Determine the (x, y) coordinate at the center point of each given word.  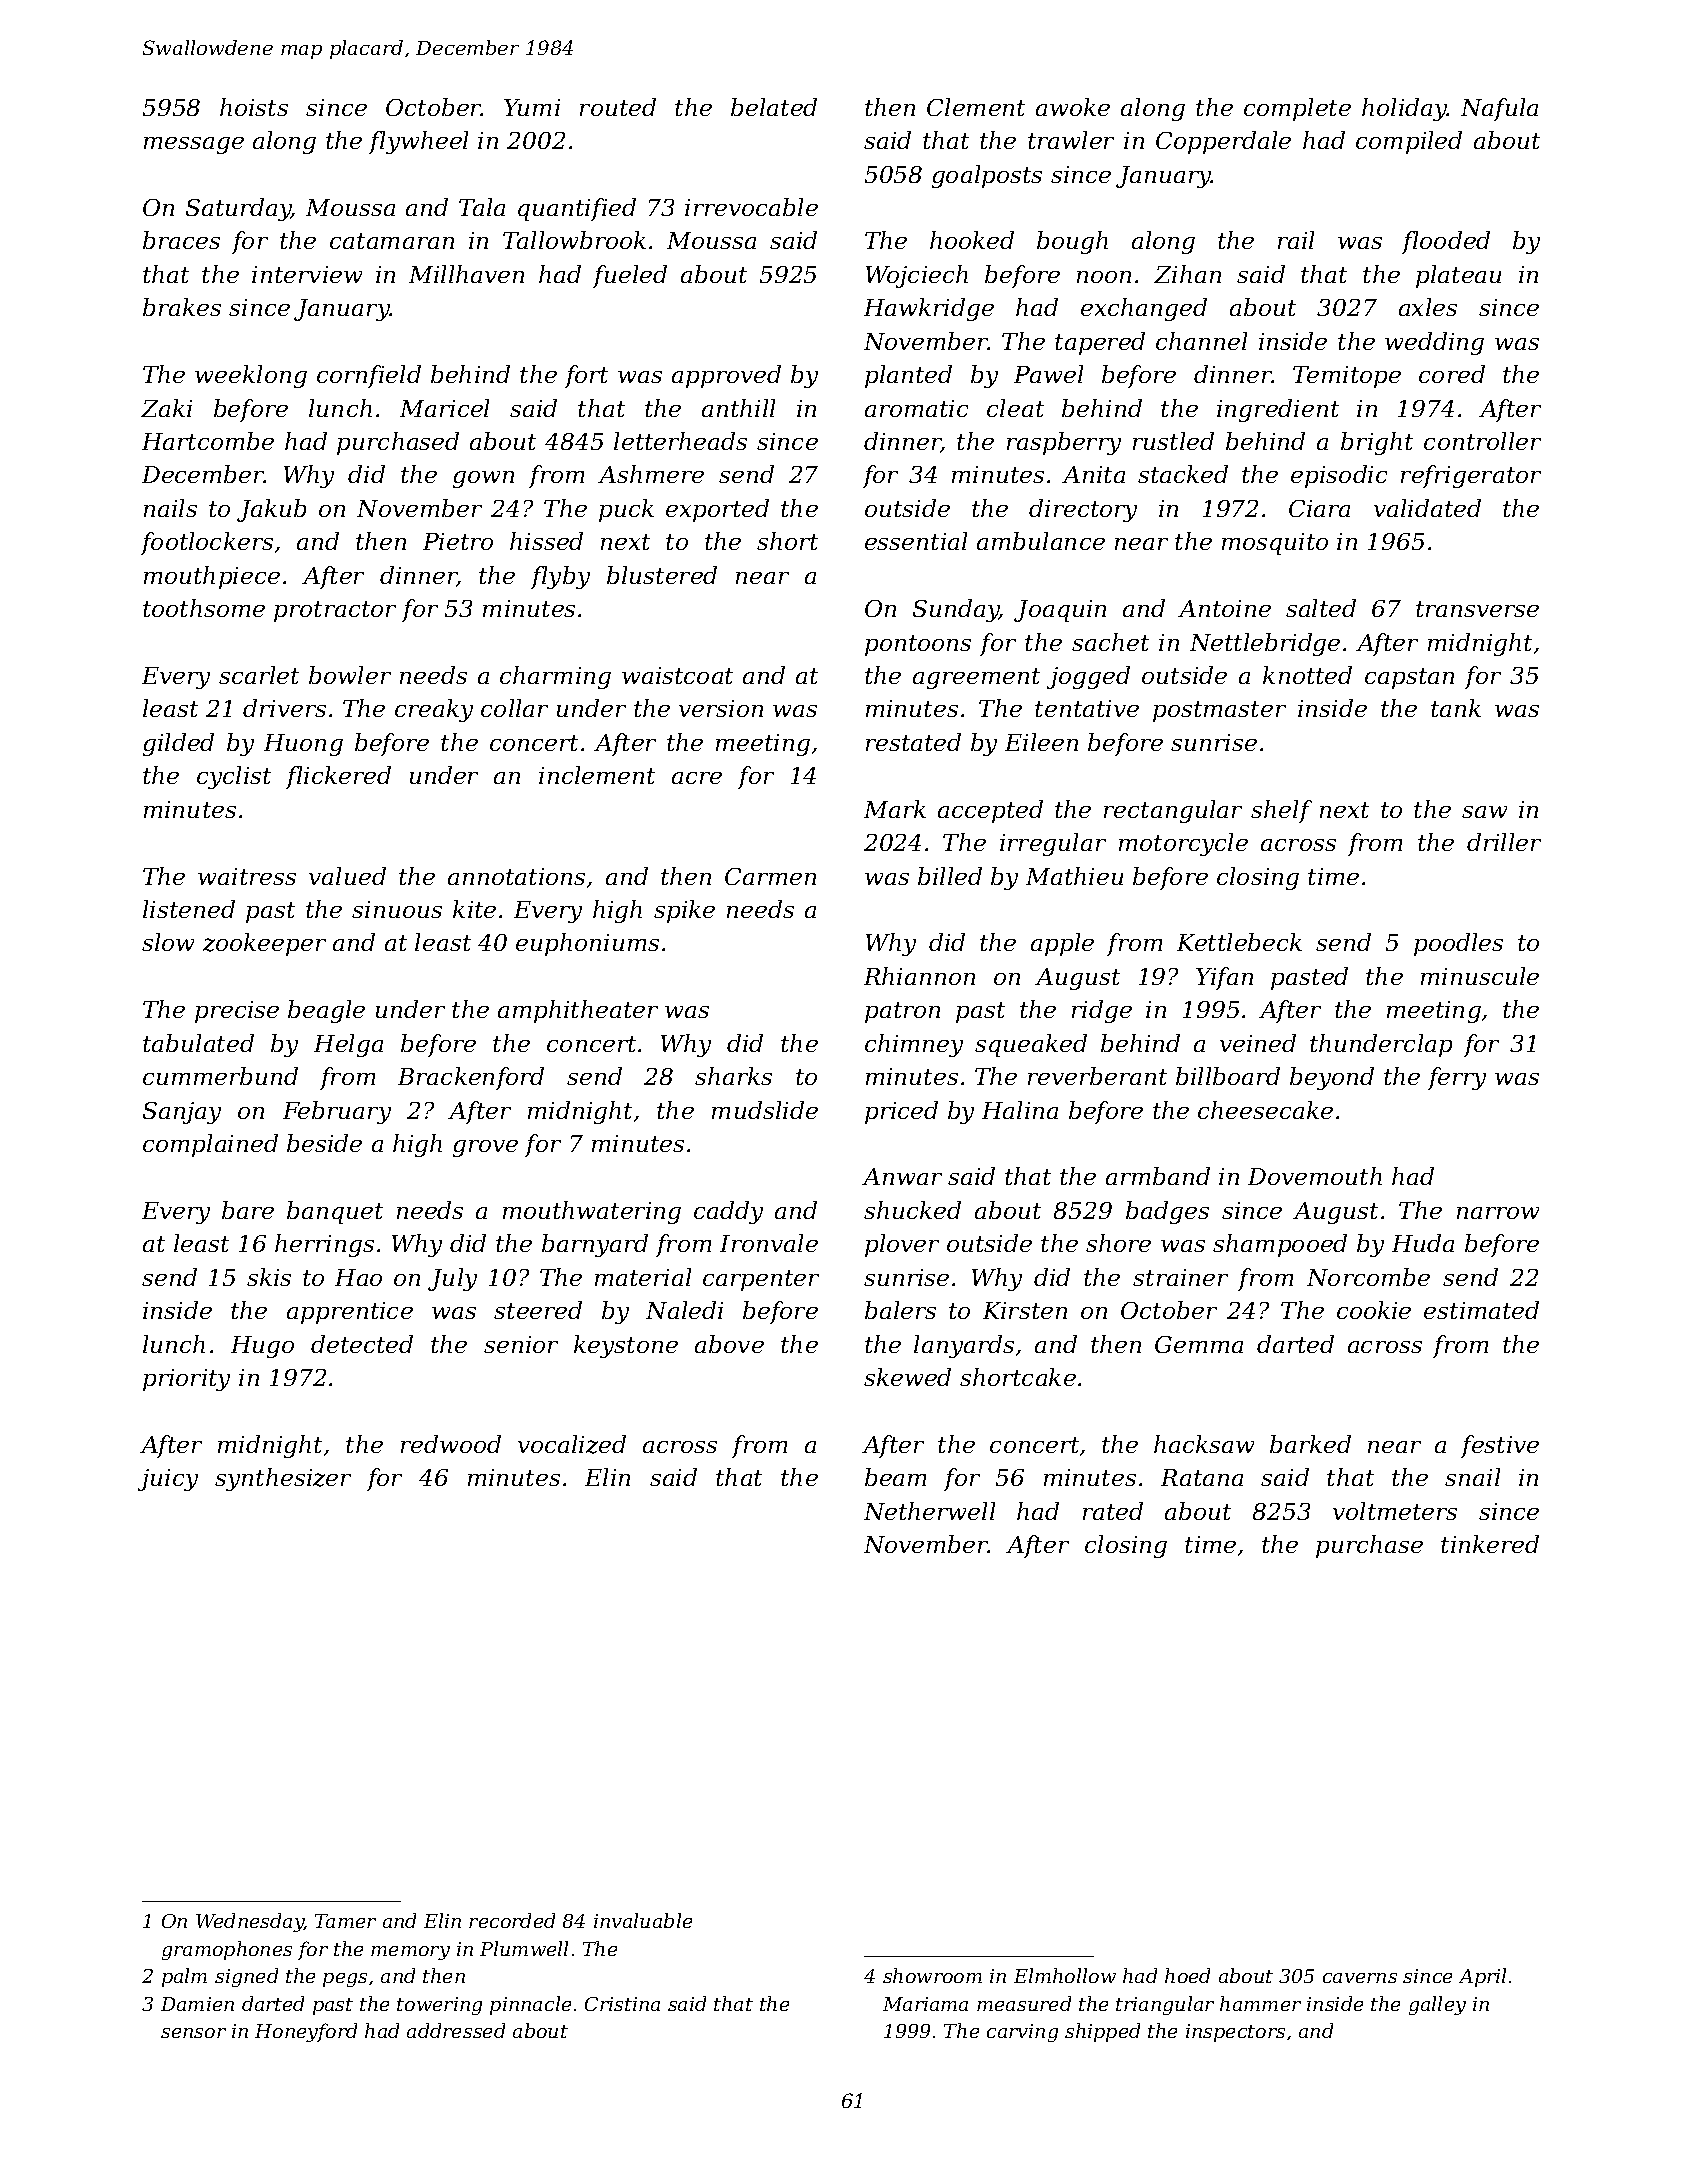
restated (913, 742)
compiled (1409, 142)
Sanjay (182, 1113)
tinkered (1490, 1544)
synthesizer (283, 1479)
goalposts (987, 176)
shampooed (1280, 1245)
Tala (482, 207)
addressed (456, 2030)
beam (895, 1477)
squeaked (1031, 1045)
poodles (1458, 944)
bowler (350, 675)
